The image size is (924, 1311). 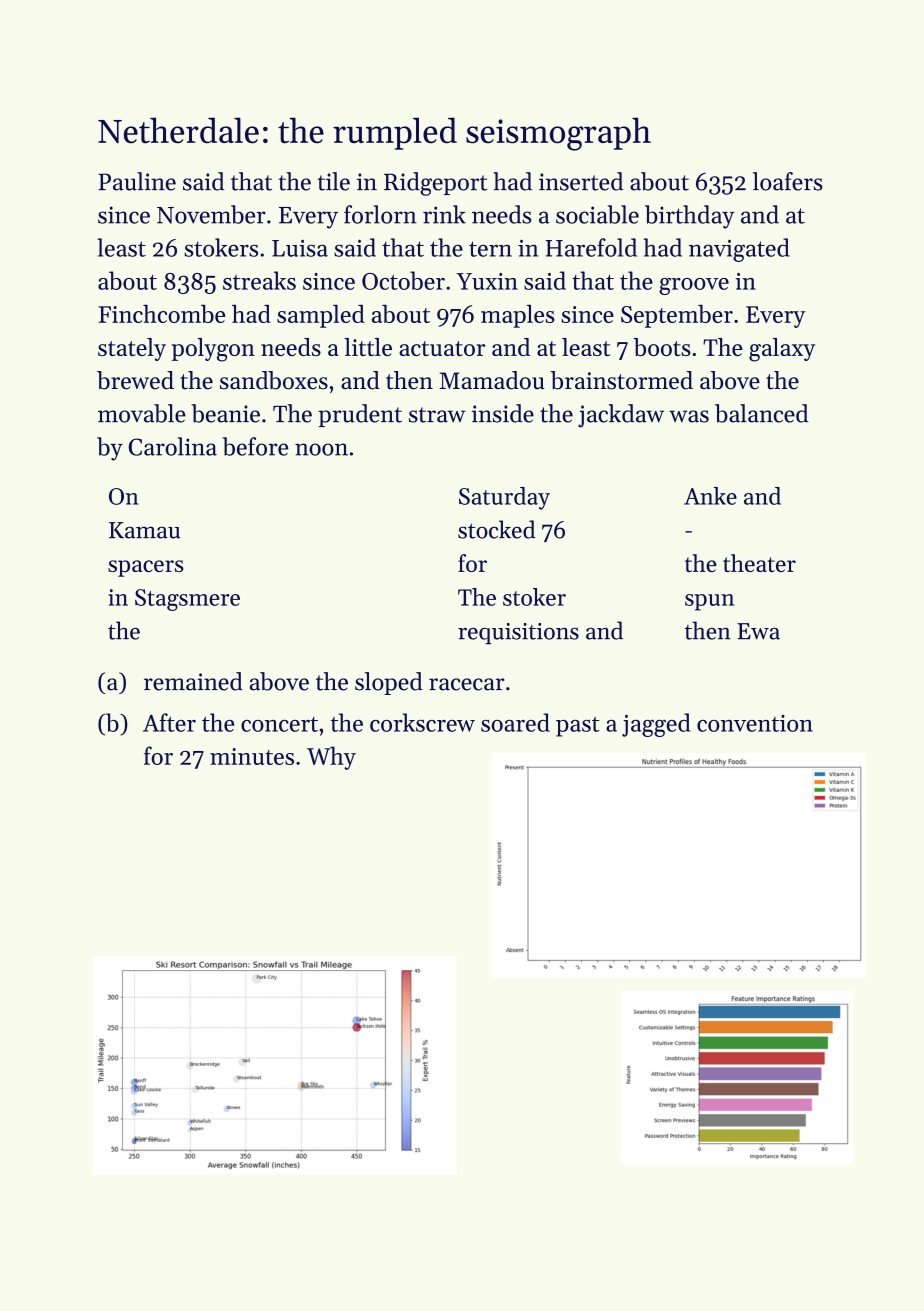 I want to click on Yuxin, so click(x=487, y=281).
